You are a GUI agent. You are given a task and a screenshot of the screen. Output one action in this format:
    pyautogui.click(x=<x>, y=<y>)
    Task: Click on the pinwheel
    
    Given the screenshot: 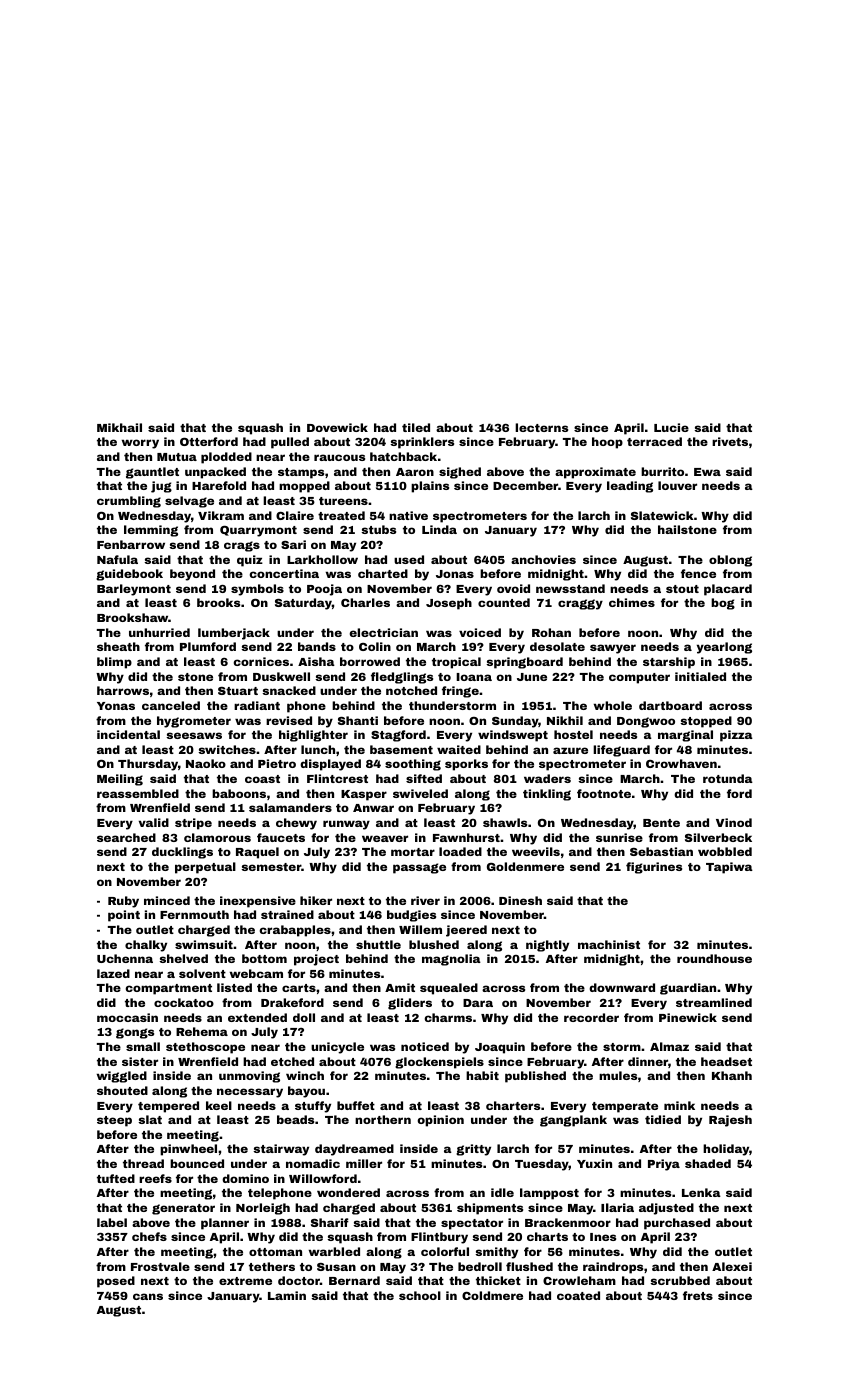 What is the action you would take?
    pyautogui.click(x=188, y=1150)
